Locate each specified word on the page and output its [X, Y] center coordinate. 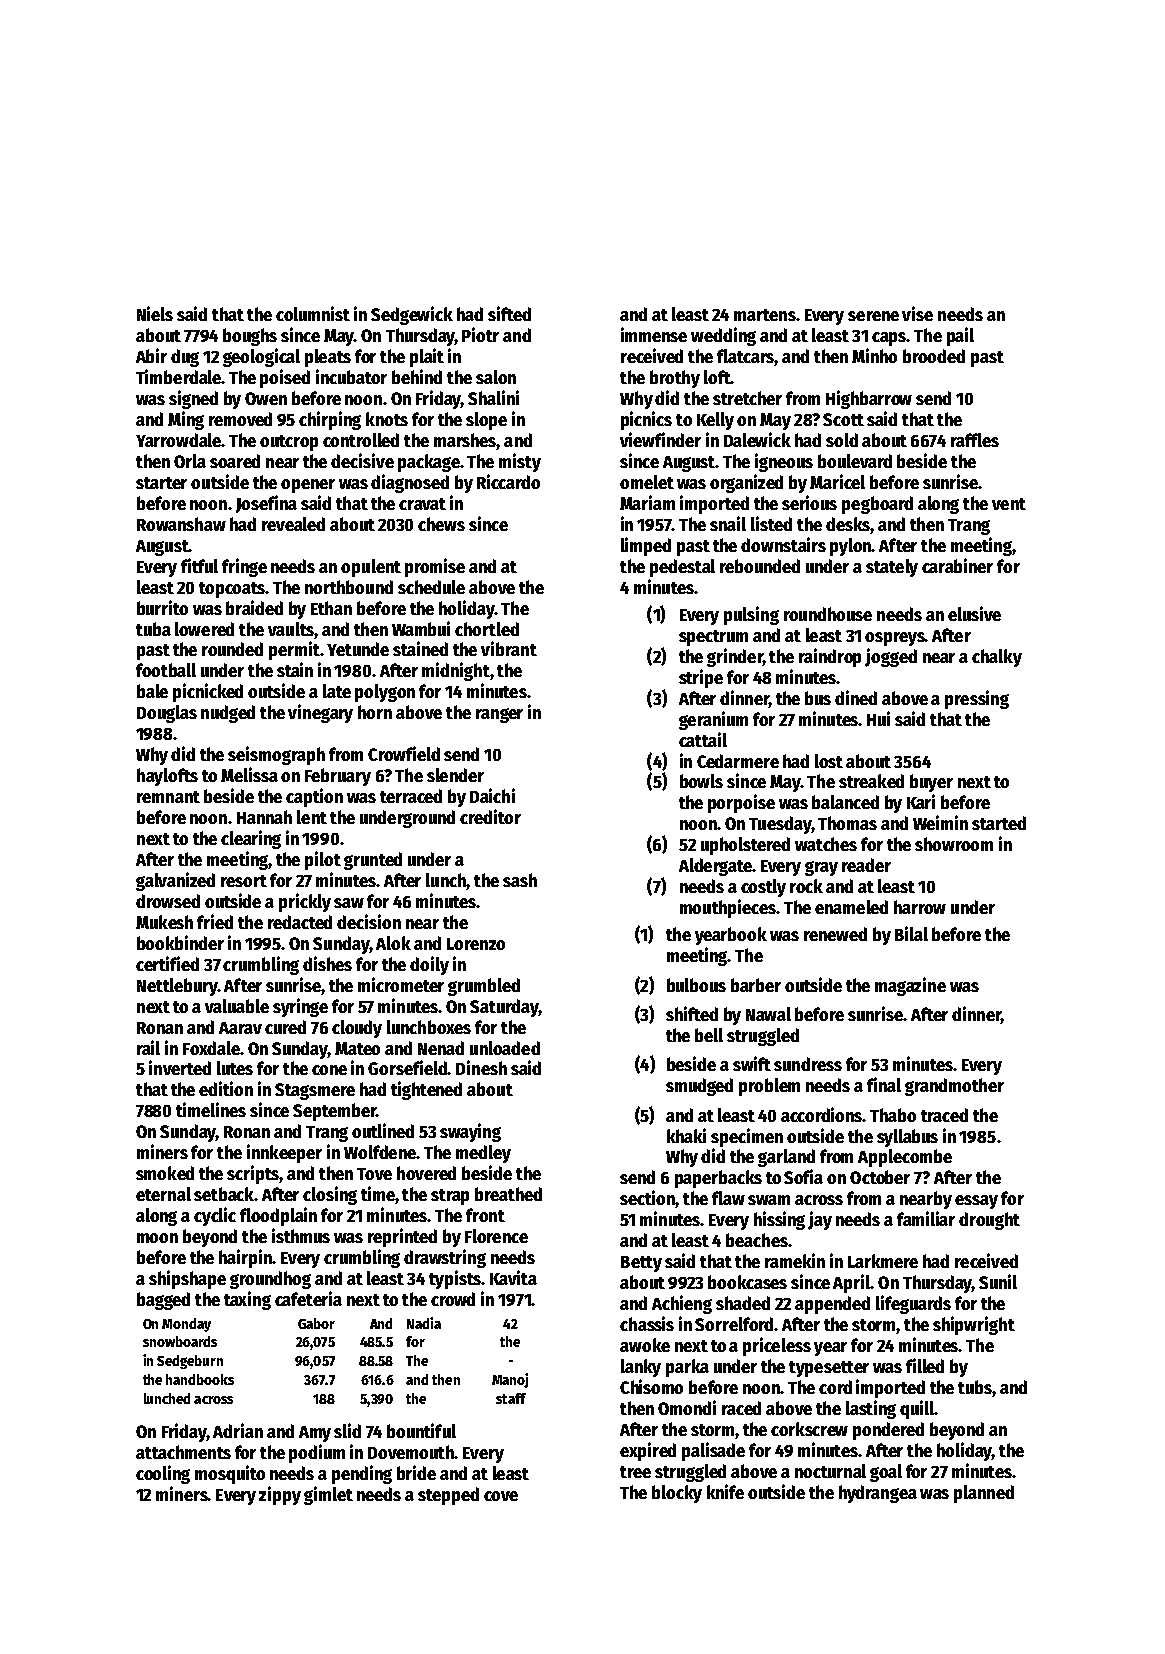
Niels [155, 313]
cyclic [215, 1216]
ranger [499, 715]
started [999, 823]
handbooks [200, 1379]
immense [654, 334]
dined [856, 697]
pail [960, 336]
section [648, 1199]
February [338, 777]
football [166, 670]
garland [786, 1158]
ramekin [795, 1260]
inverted [180, 1067]
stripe [701, 678]
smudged [699, 1087]
